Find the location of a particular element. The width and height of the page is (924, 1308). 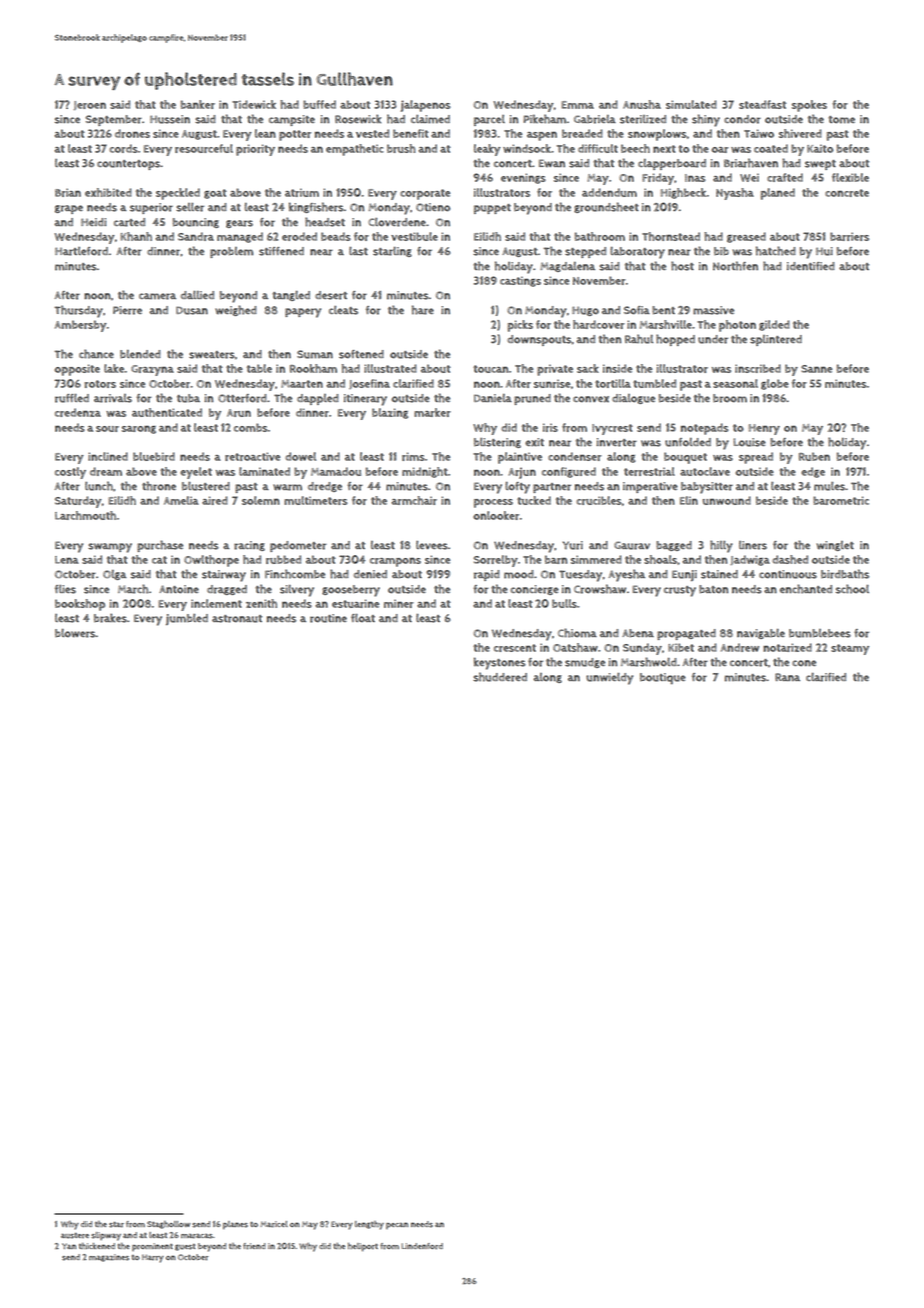

shuddered is located at coordinates (500, 677).
